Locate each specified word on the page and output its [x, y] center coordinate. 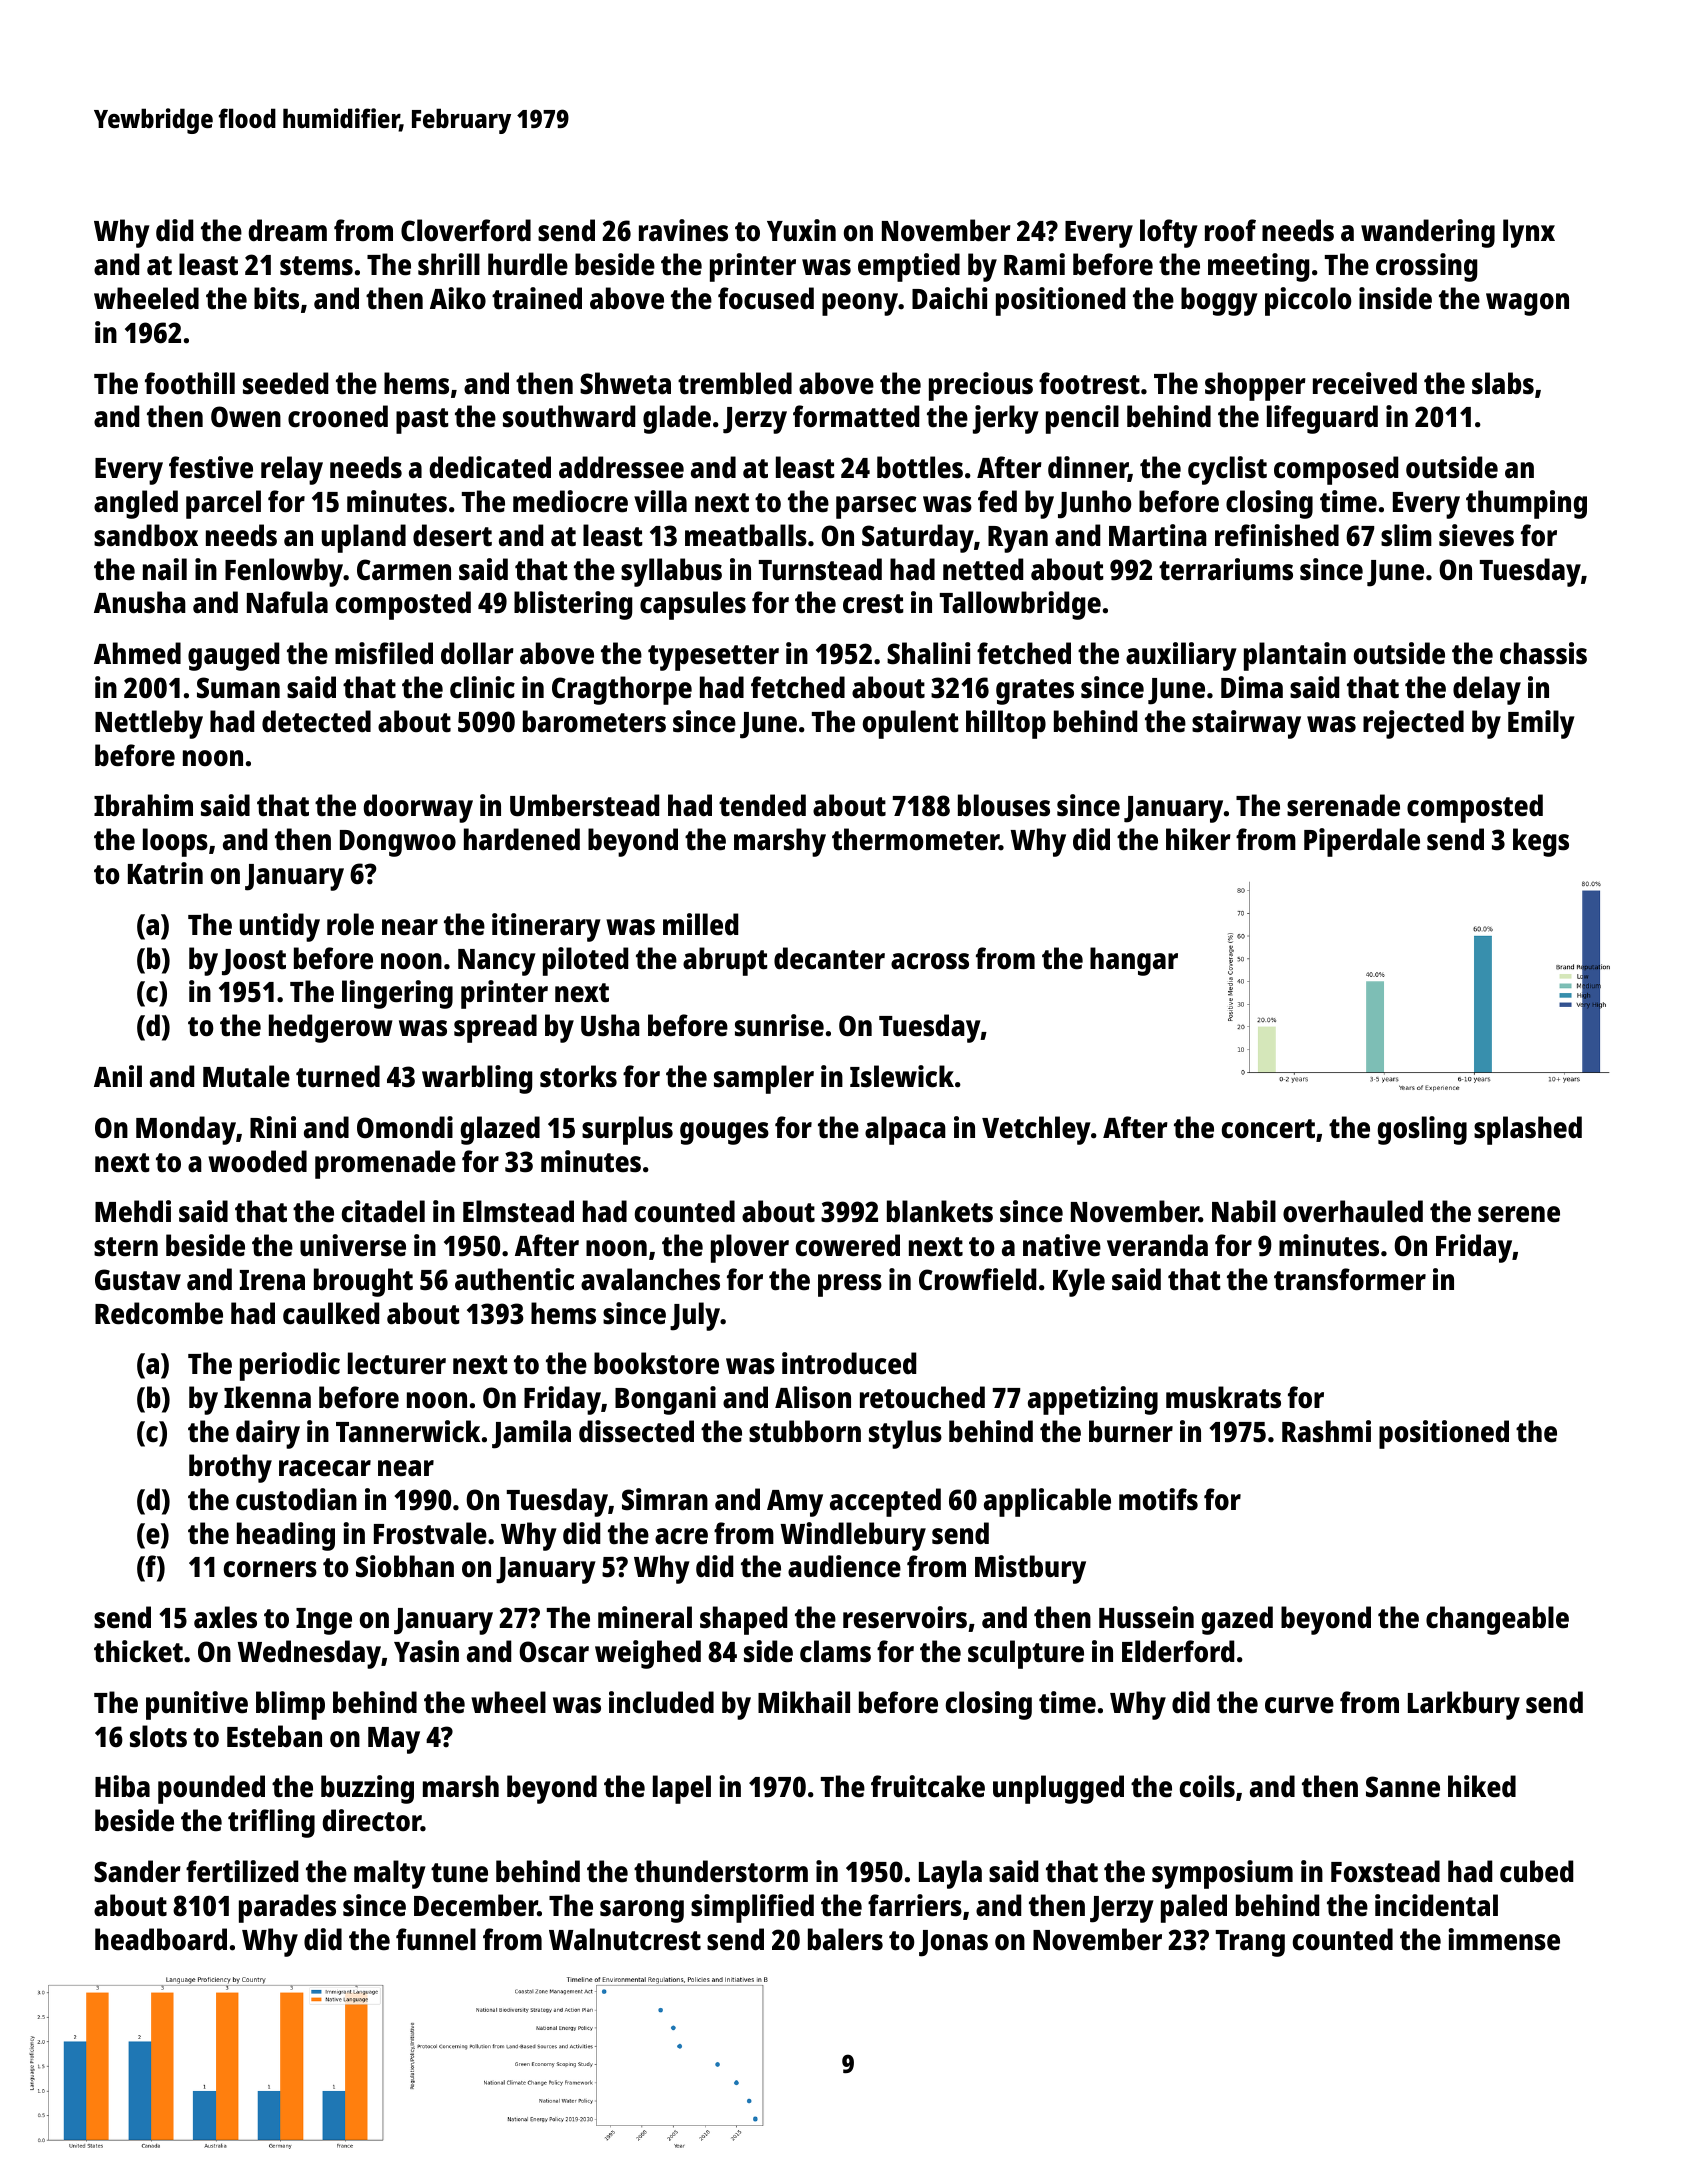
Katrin [165, 873]
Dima [1252, 687]
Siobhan [405, 1566]
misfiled [384, 653]
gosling [1422, 1130]
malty [390, 1874]
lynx [1529, 233]
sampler [764, 1079]
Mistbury [1030, 1569]
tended [762, 805]
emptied [909, 267]
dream [287, 230]
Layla [950, 1874]
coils [1207, 1786]
